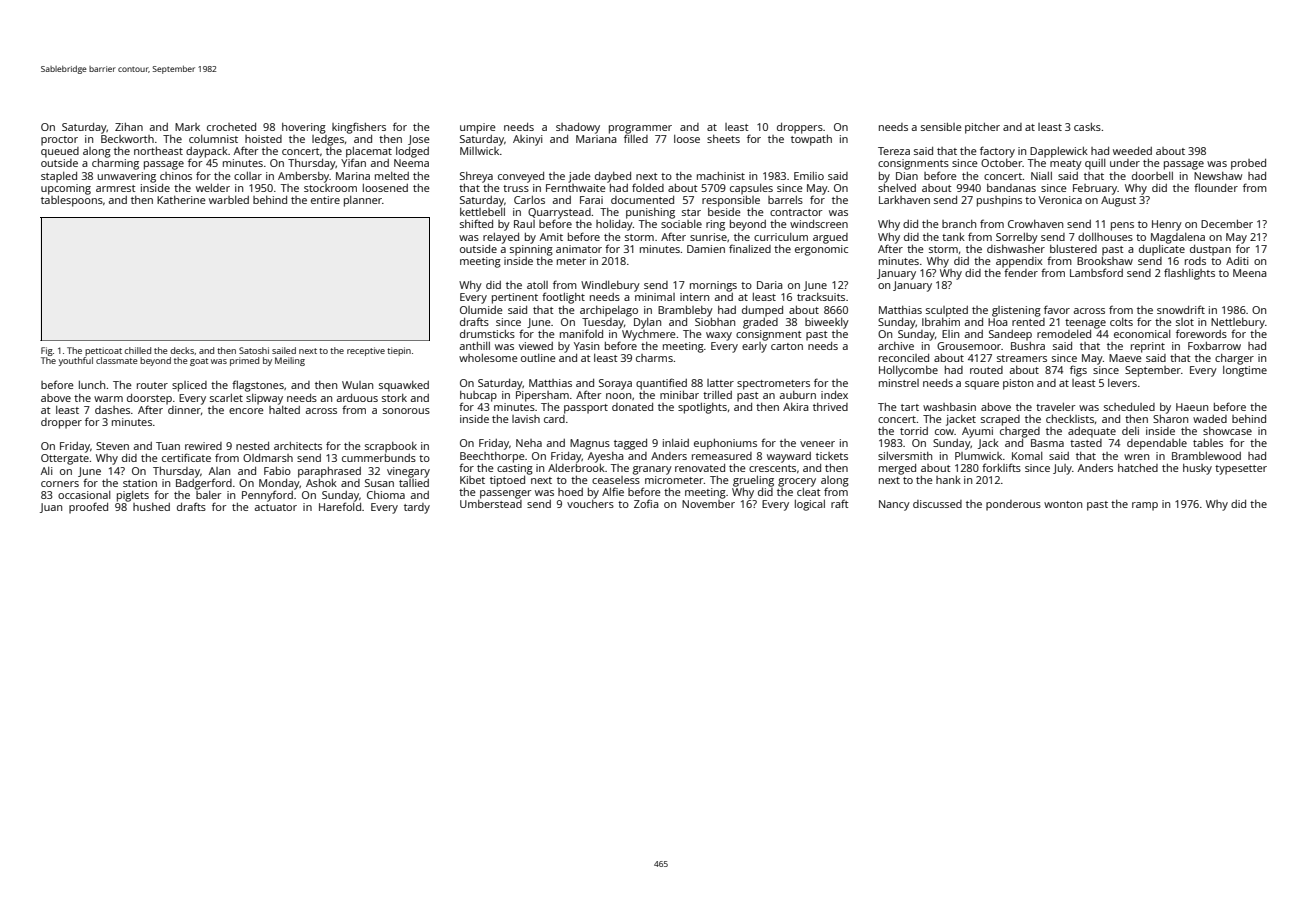 This image has height=924, width=1308. What do you see at coordinates (1010, 335) in the image?
I see `Sandeep` at bounding box center [1010, 335].
